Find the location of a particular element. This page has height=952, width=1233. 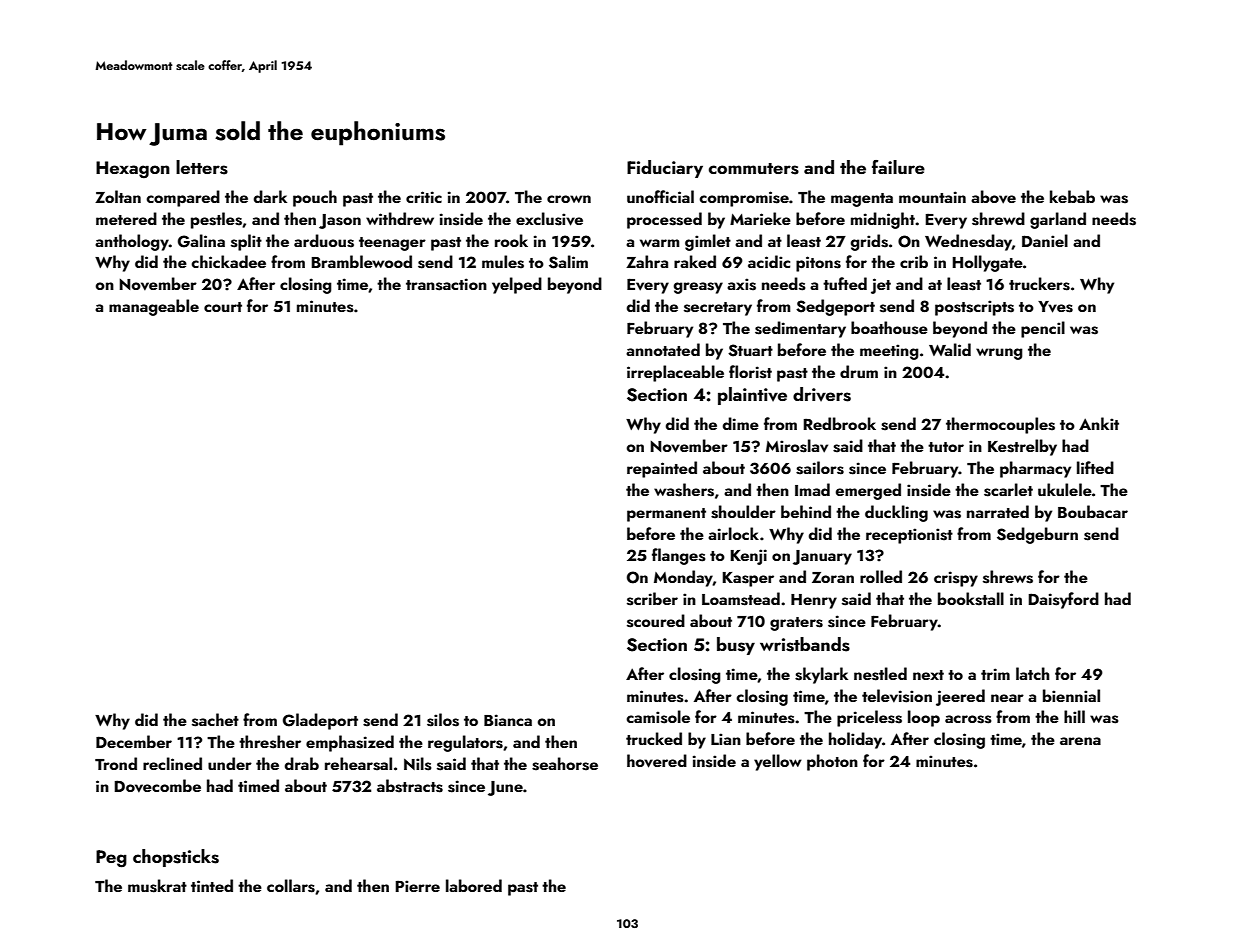

Miroslav is located at coordinates (797, 446).
